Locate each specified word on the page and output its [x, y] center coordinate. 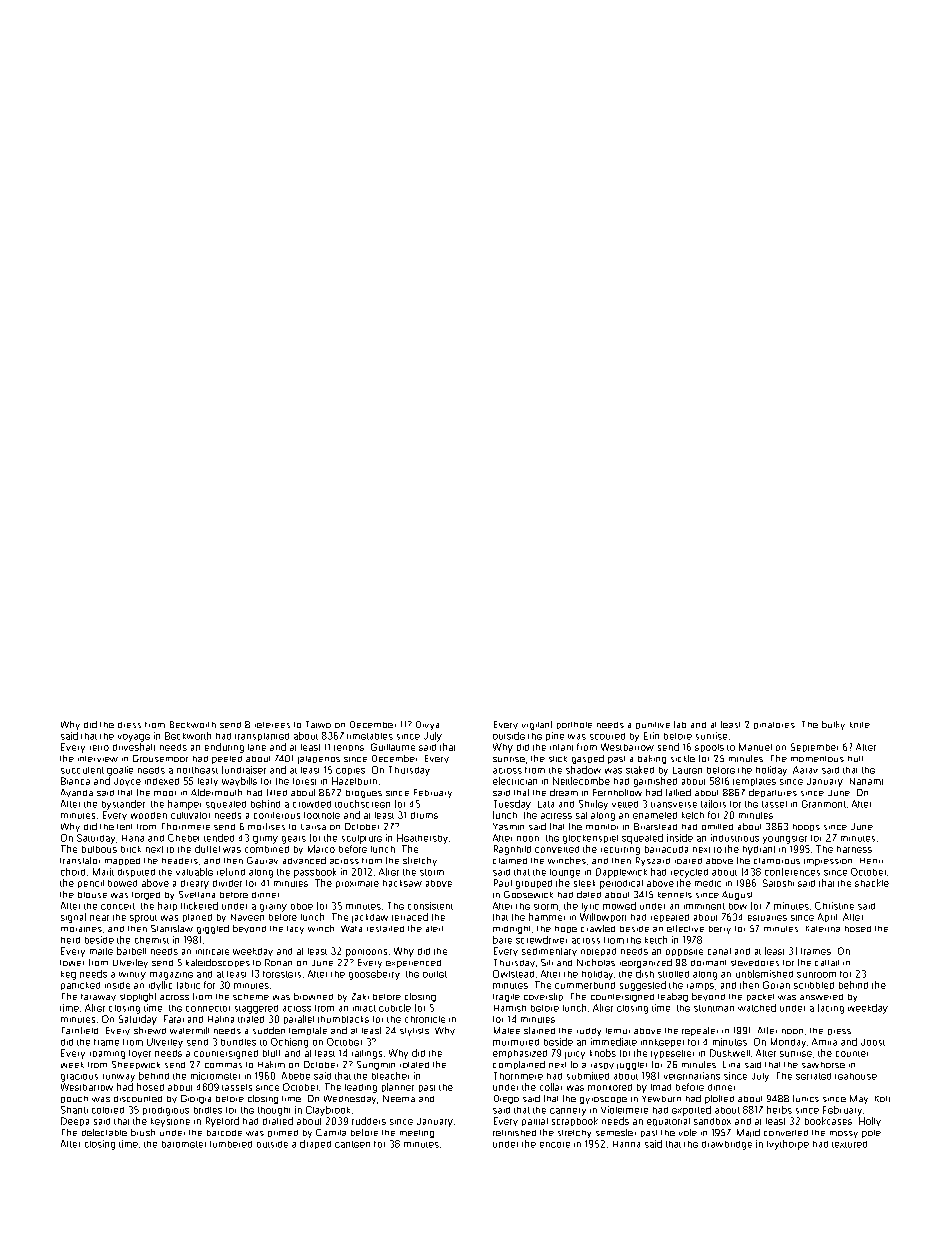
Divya [427, 725]
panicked [80, 986]
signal [73, 918]
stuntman [714, 1008]
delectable [104, 1132]
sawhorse [823, 1065]
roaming [107, 1055]
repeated [670, 918]
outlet [435, 974]
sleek [584, 883]
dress [129, 725]
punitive [653, 725]
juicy [575, 1055]
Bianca [75, 781]
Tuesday [512, 805]
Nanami [866, 781]
